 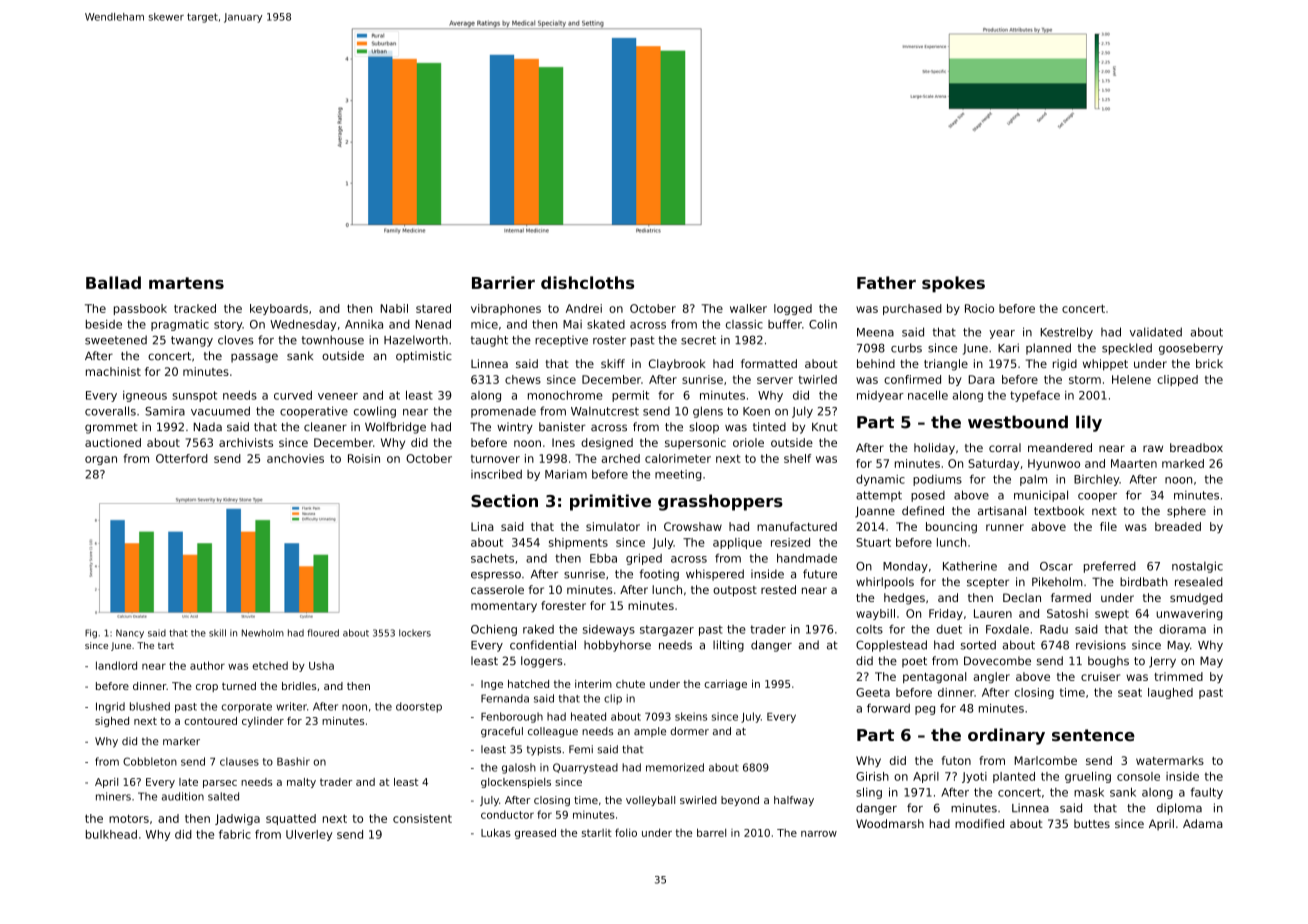 What do you see at coordinates (113, 282) in the screenshot?
I see `Ballad` at bounding box center [113, 282].
